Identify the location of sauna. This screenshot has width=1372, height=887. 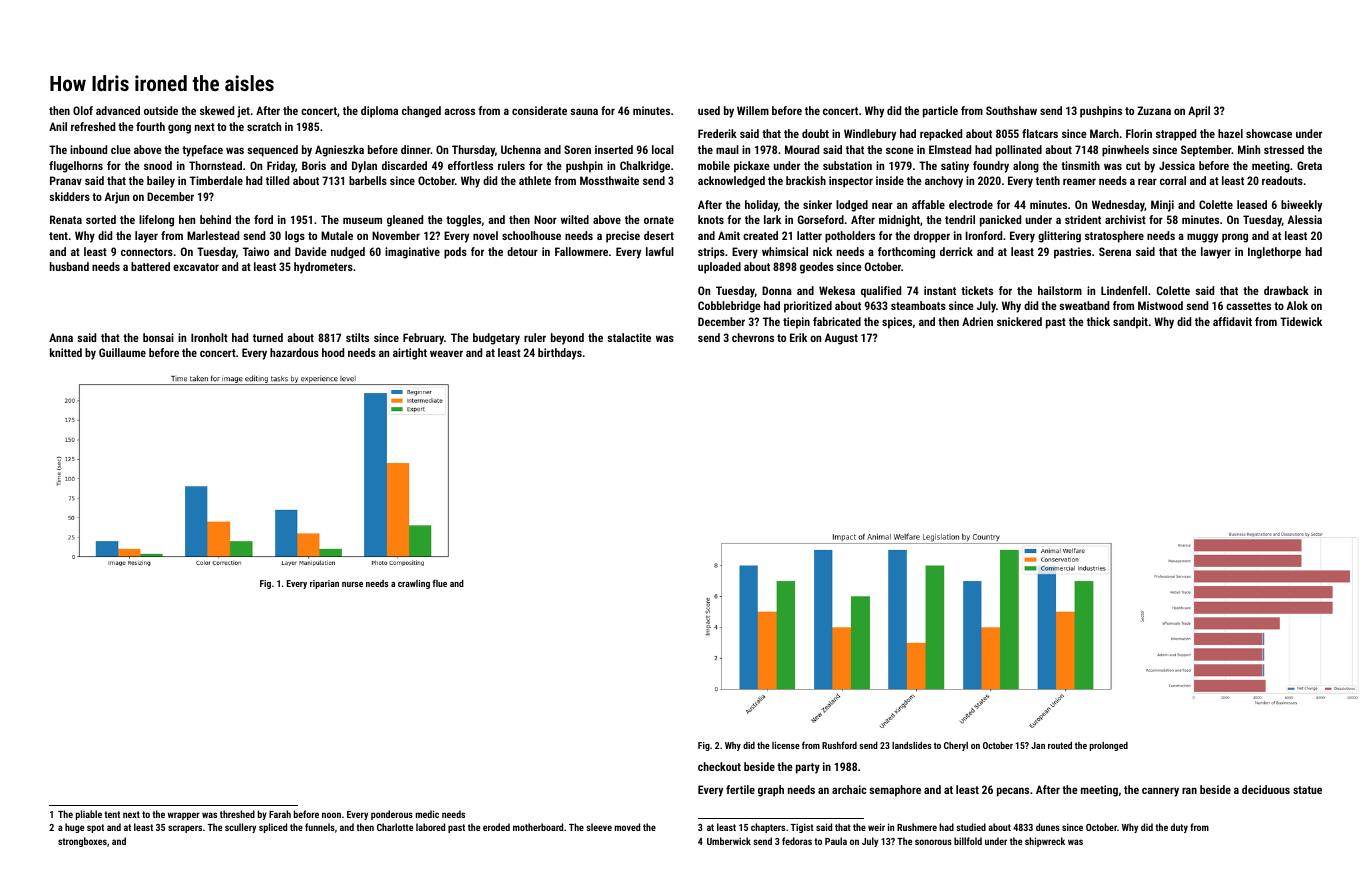
(584, 111).
